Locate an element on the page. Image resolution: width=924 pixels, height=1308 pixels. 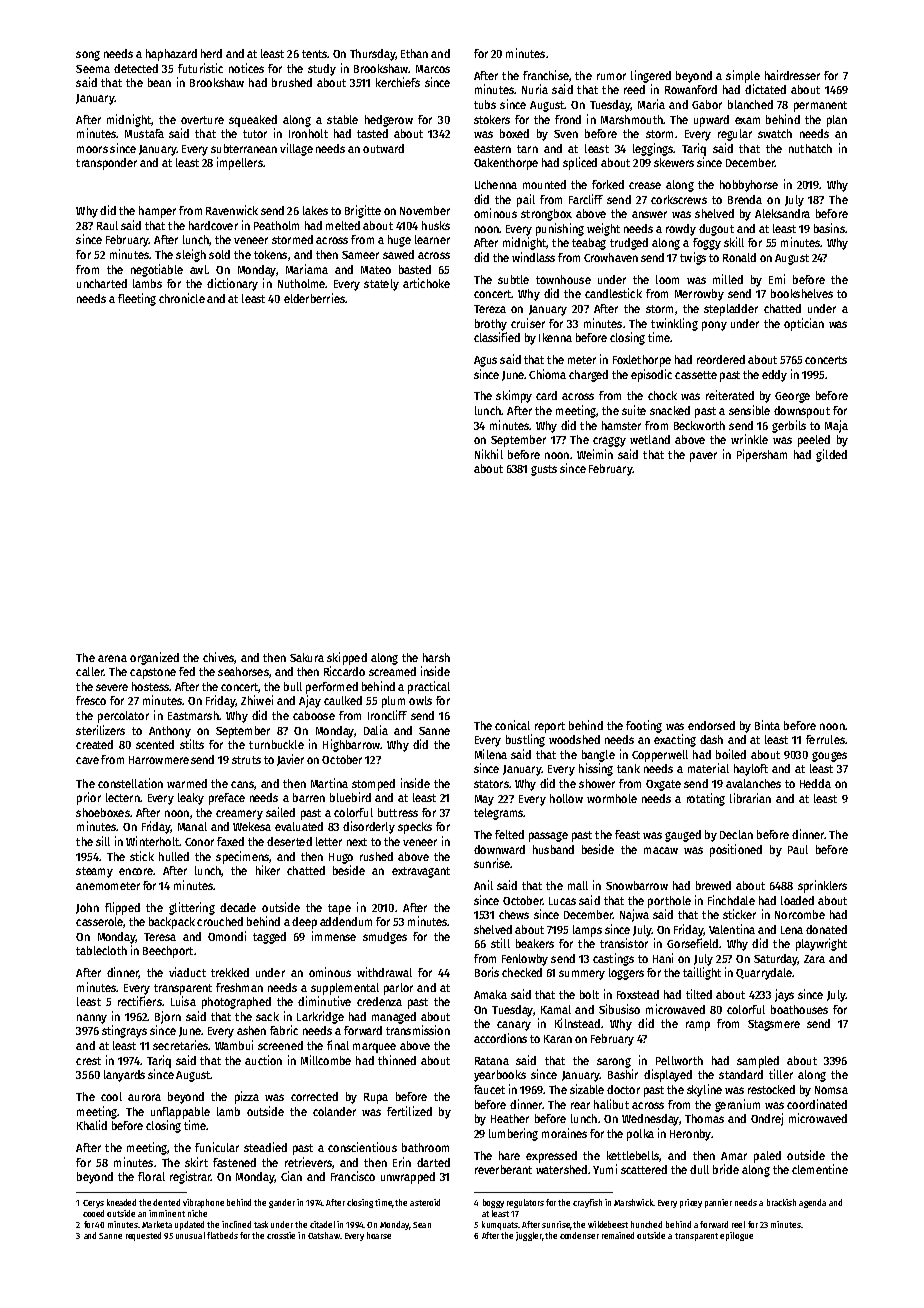
telegrams is located at coordinates (498, 814).
